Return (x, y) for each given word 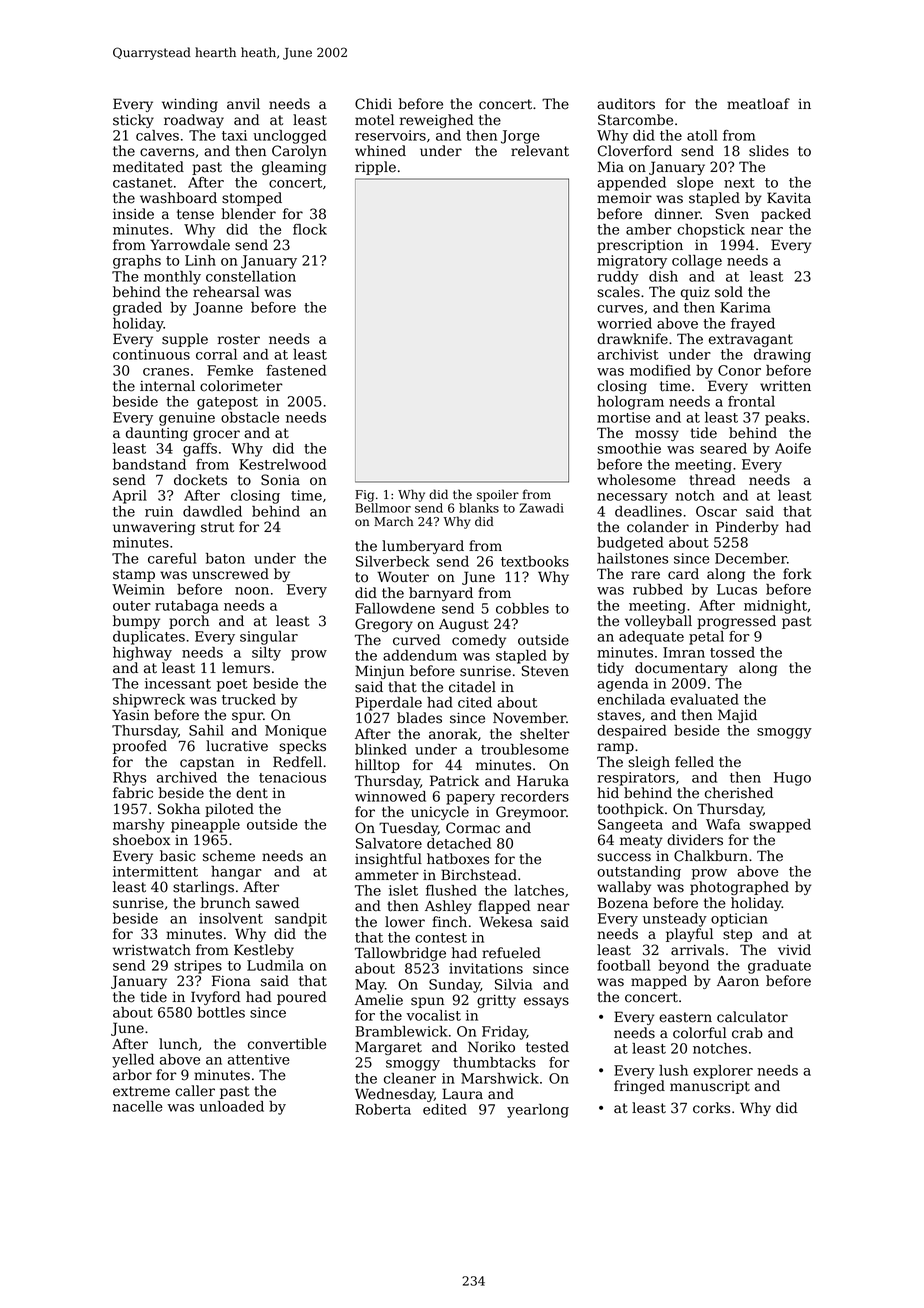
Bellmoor (383, 508)
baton (225, 558)
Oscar (716, 511)
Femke (230, 370)
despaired (632, 732)
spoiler (498, 495)
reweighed (437, 121)
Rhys (129, 779)
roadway (194, 121)
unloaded (231, 1106)
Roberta (383, 1109)
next (739, 183)
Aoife (793, 448)
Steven (545, 671)
